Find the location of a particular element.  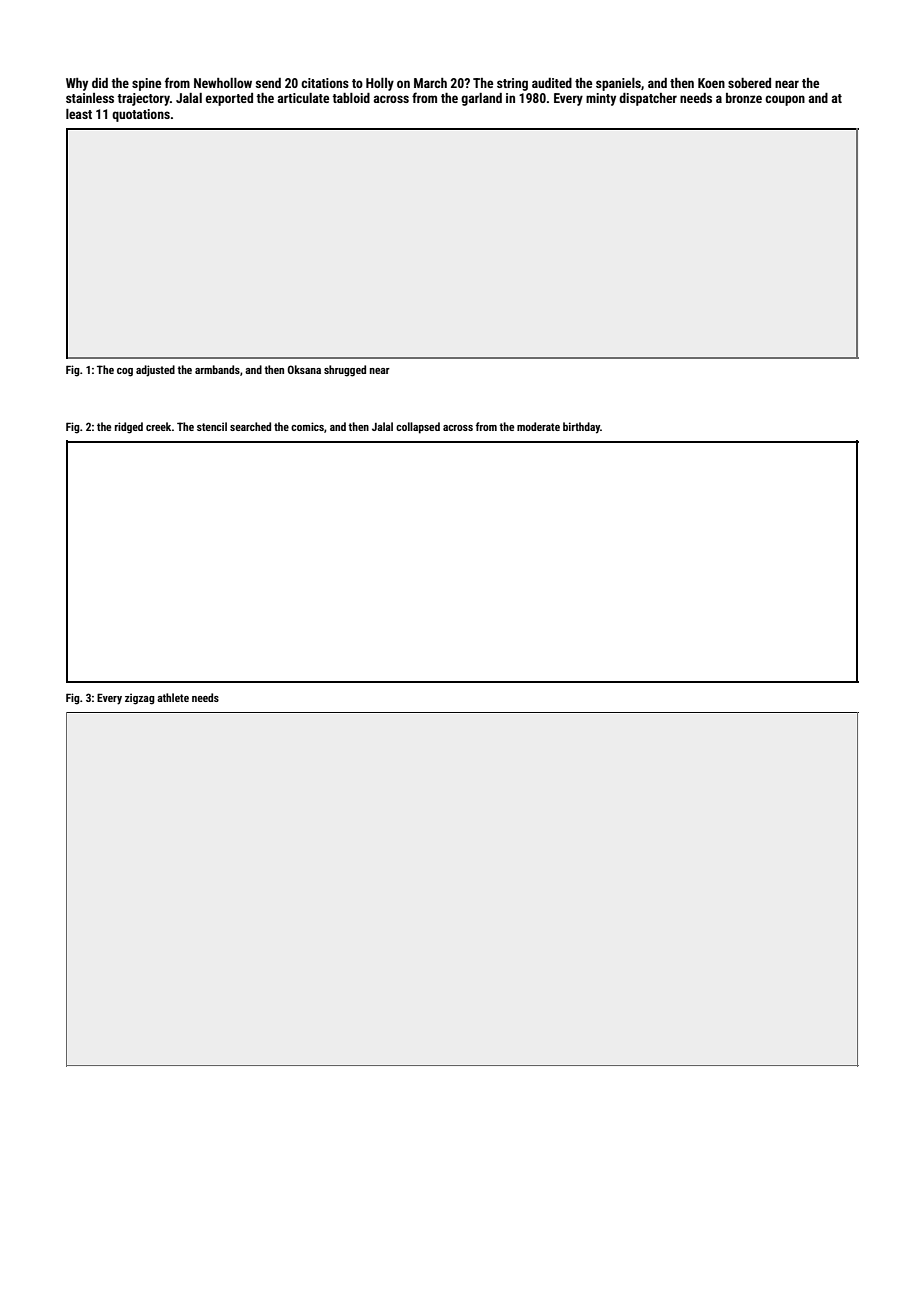

ridged is located at coordinates (129, 428).
